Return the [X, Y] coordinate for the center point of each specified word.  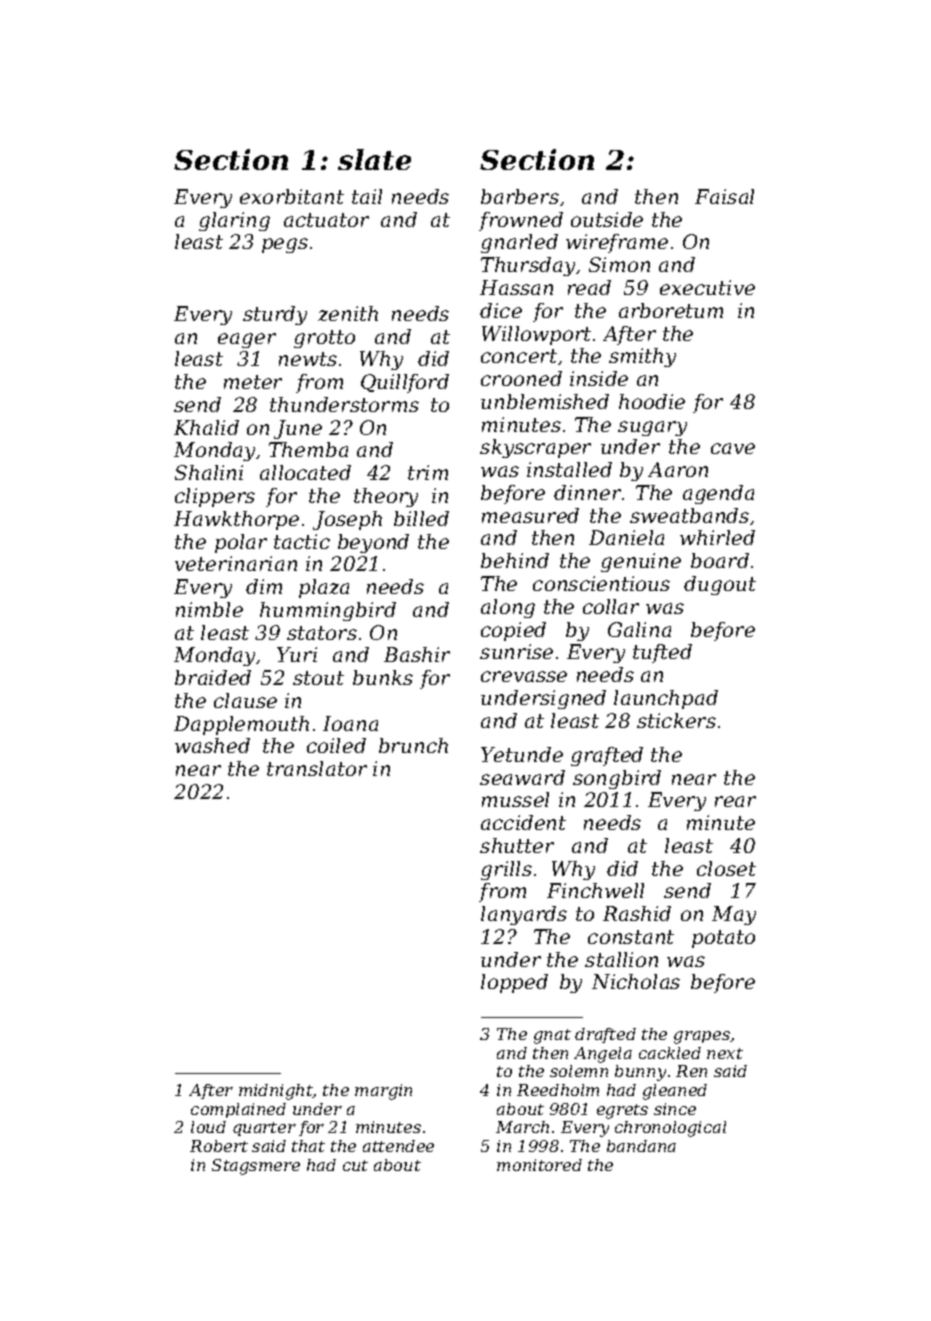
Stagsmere [256, 1167]
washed [212, 745]
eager [247, 340]
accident [523, 822]
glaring [234, 221]
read [589, 287]
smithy [642, 357]
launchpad [666, 699]
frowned [521, 221]
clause [245, 700]
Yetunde [522, 754]
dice [501, 310]
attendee [398, 1146]
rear [735, 801]
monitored [539, 1165]
